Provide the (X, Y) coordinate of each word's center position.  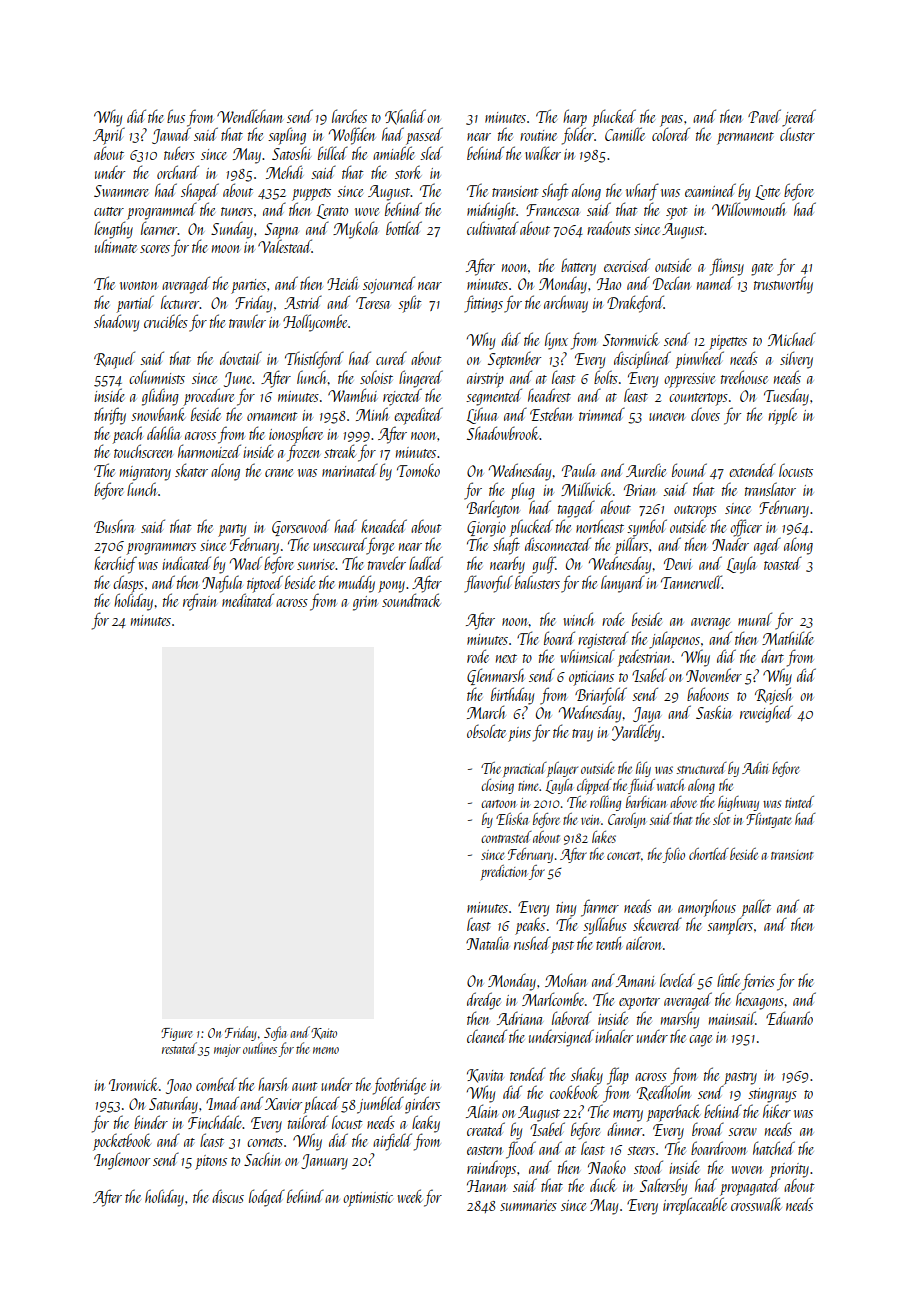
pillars (631, 546)
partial (135, 304)
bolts (606, 377)
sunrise (316, 564)
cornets (265, 1142)
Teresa (373, 303)
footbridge (399, 1086)
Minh (372, 414)
